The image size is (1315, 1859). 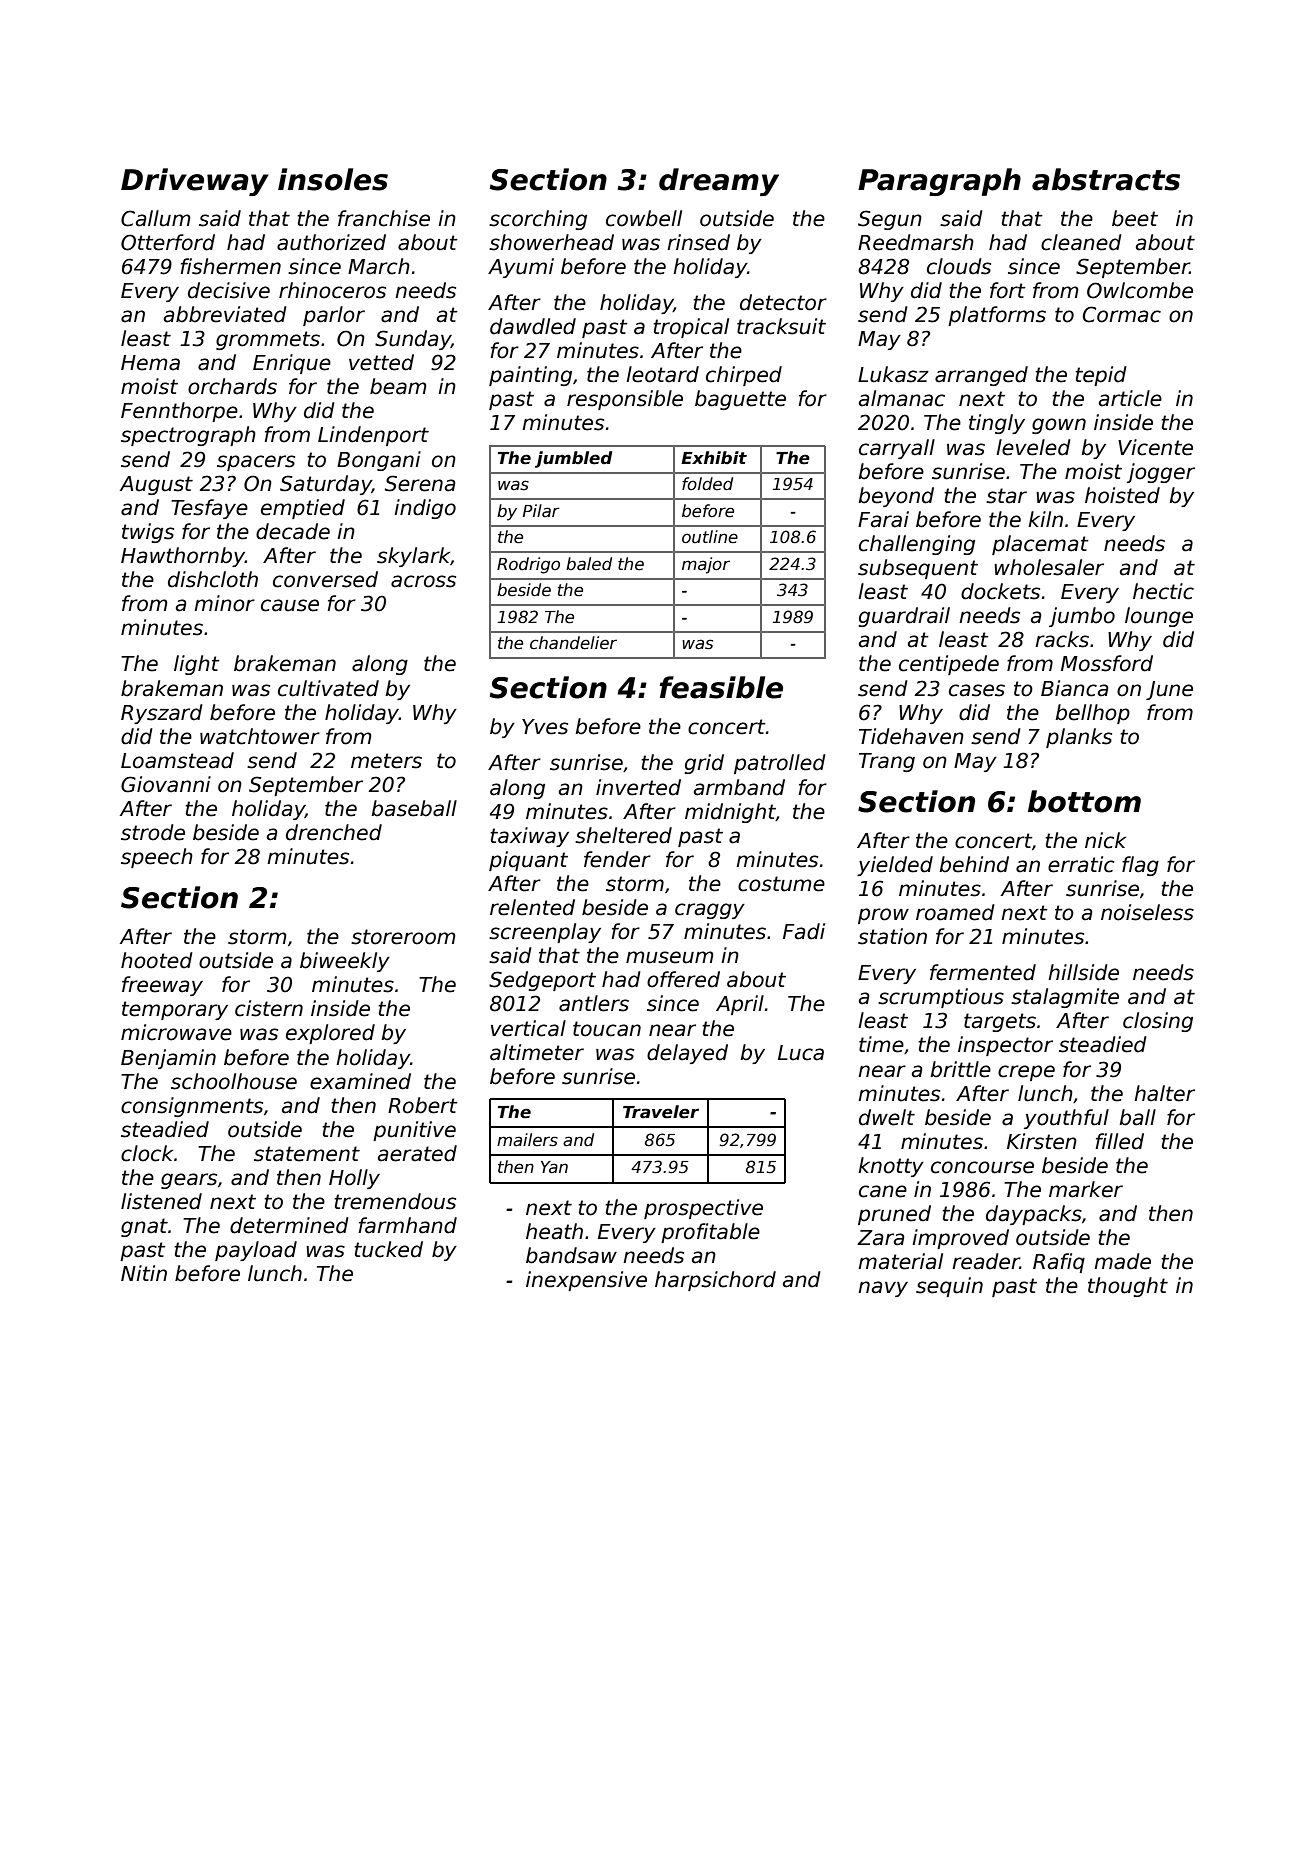 I want to click on drenched, so click(x=334, y=832).
